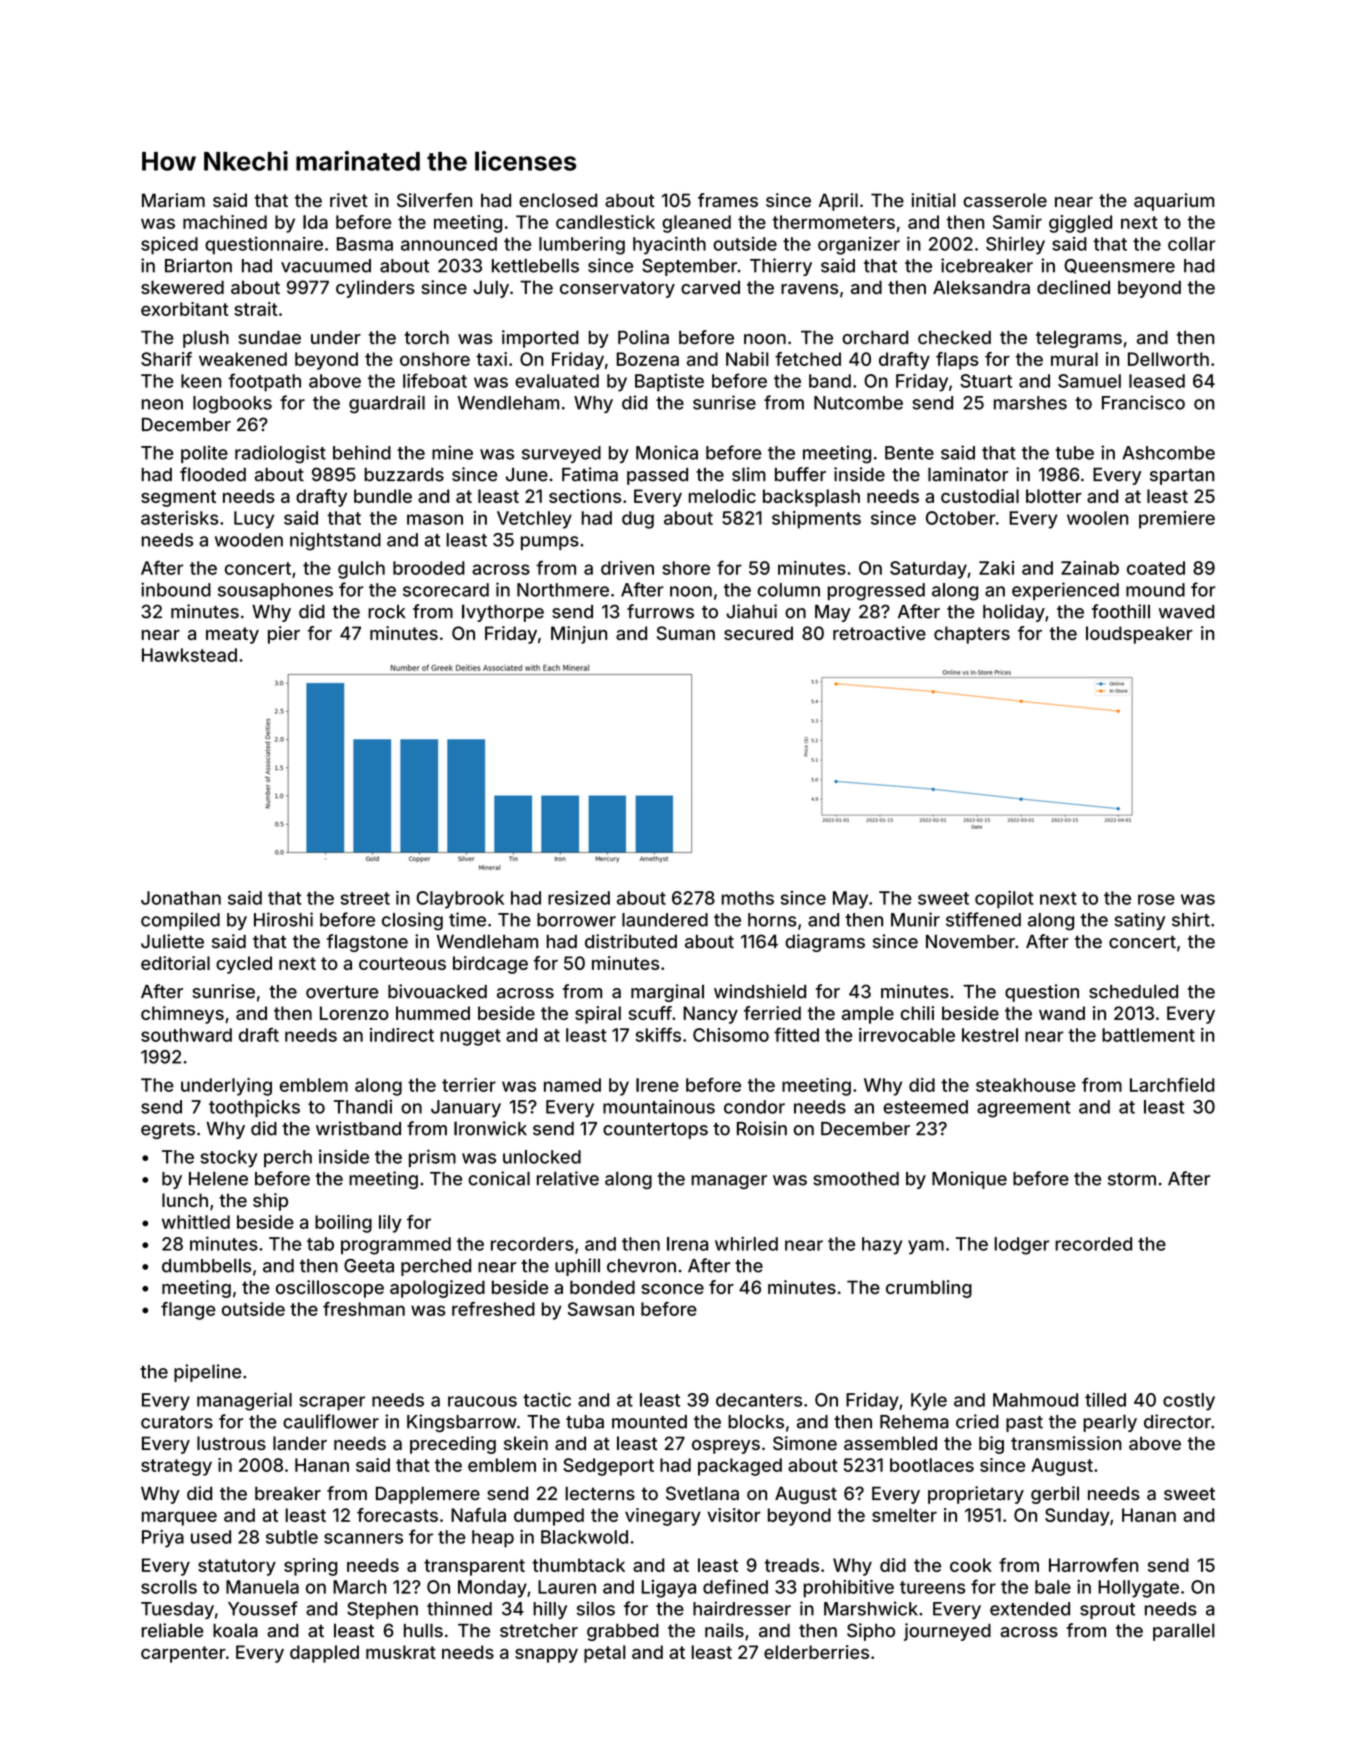 The width and height of the image is (1356, 1755). I want to click on kettlebells, so click(535, 265).
